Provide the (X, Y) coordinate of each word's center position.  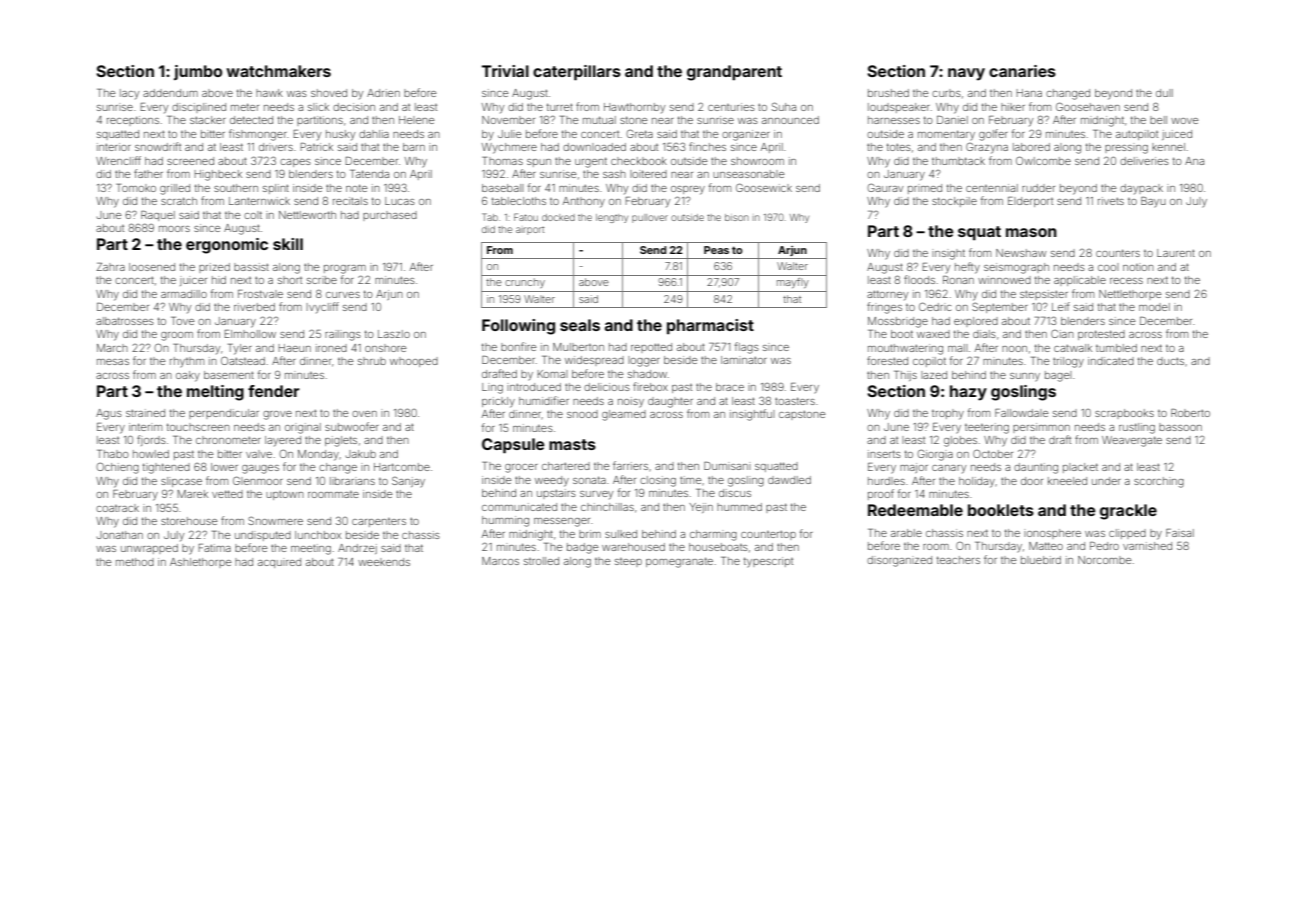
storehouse (189, 521)
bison (737, 217)
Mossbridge (898, 322)
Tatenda (369, 174)
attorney (887, 295)
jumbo (198, 72)
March (112, 348)
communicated (519, 507)
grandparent (734, 73)
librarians (352, 481)
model (1154, 307)
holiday (977, 482)
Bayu (1153, 202)
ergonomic (227, 246)
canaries (1022, 71)
